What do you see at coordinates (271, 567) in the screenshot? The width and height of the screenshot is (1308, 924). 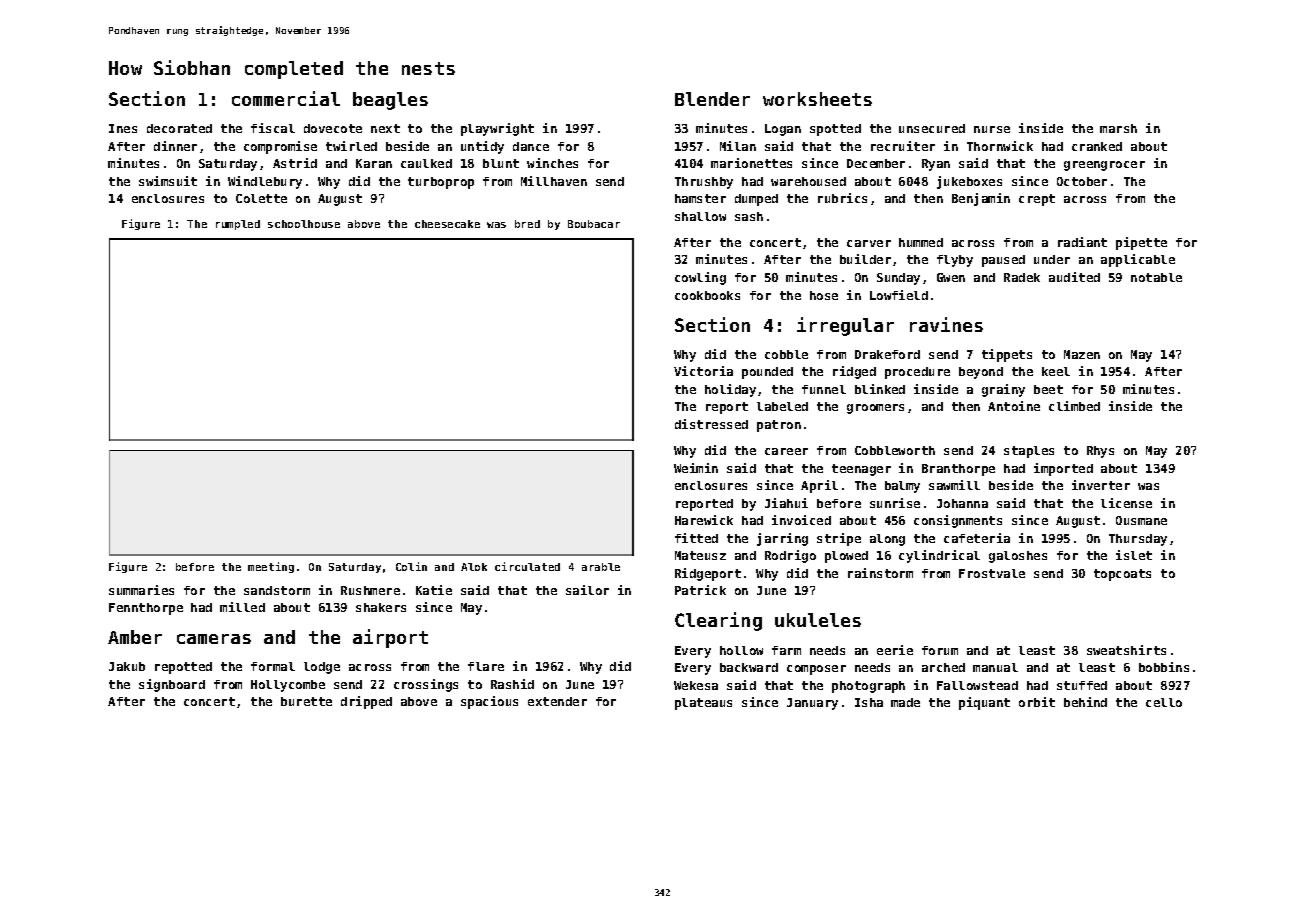 I see `meeting` at bounding box center [271, 567].
